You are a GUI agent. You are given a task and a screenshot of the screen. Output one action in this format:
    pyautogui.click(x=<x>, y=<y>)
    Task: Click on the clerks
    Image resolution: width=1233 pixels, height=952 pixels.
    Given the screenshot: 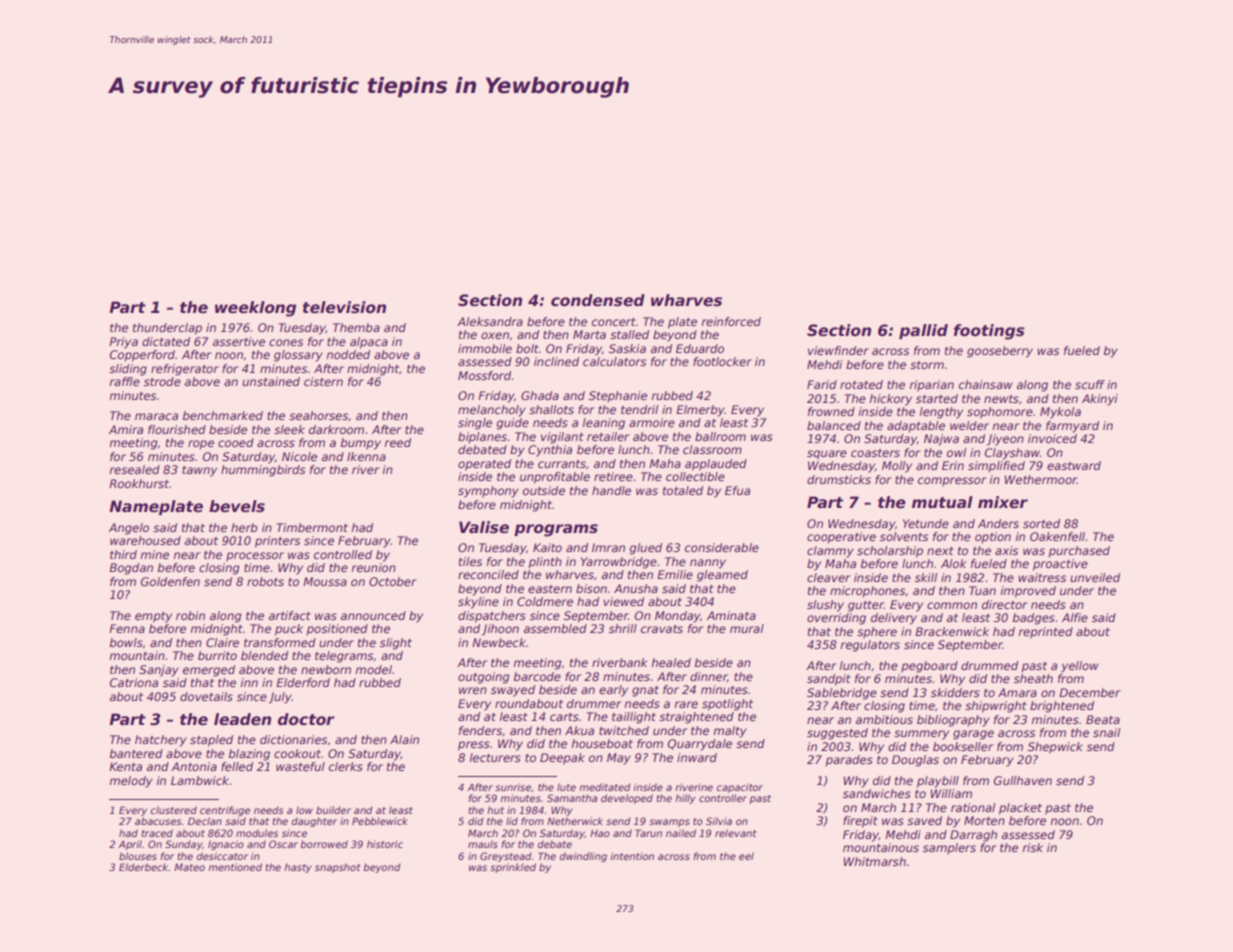 What is the action you would take?
    pyautogui.click(x=346, y=766)
